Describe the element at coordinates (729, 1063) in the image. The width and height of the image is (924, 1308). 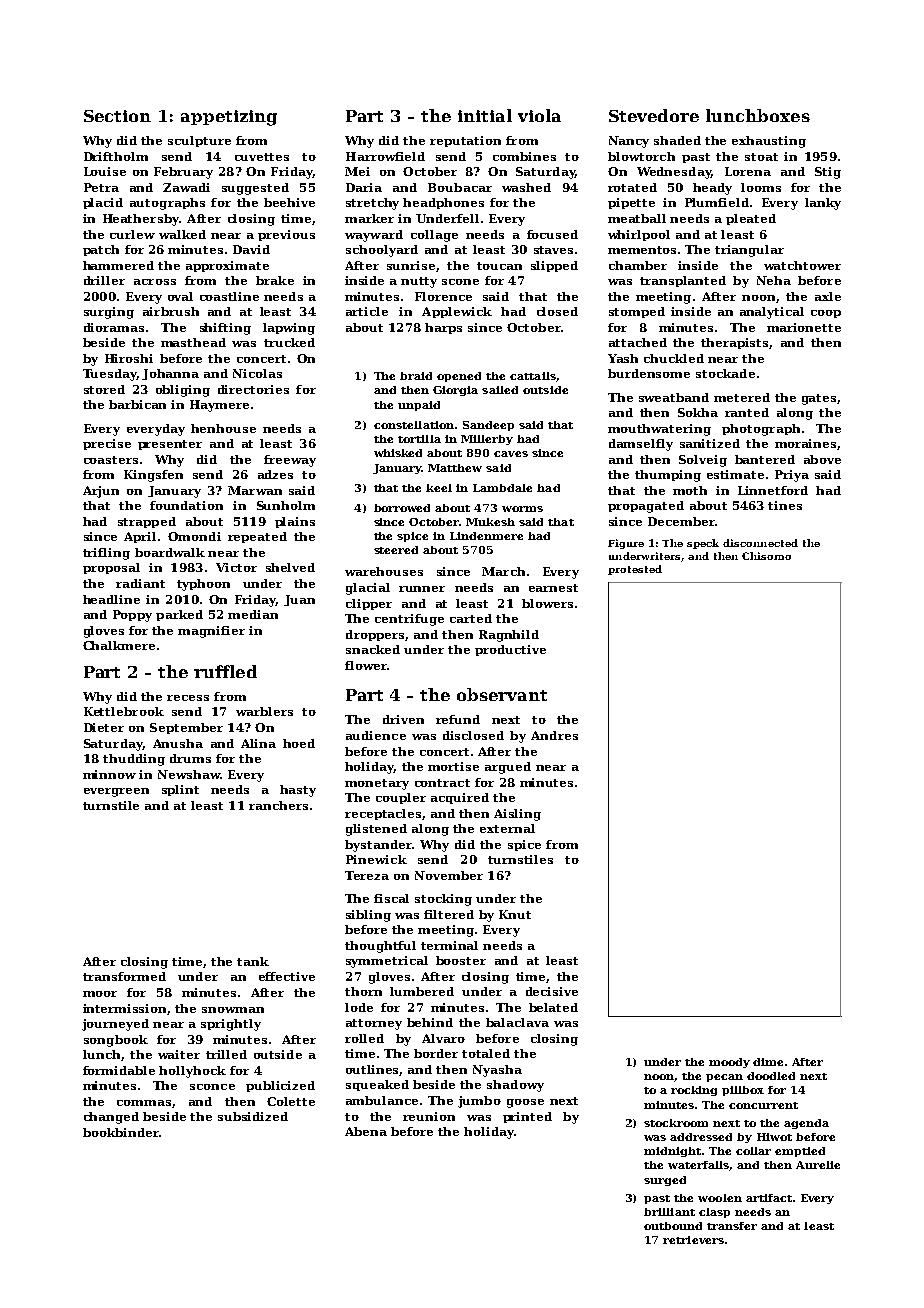
I see `moody` at that location.
